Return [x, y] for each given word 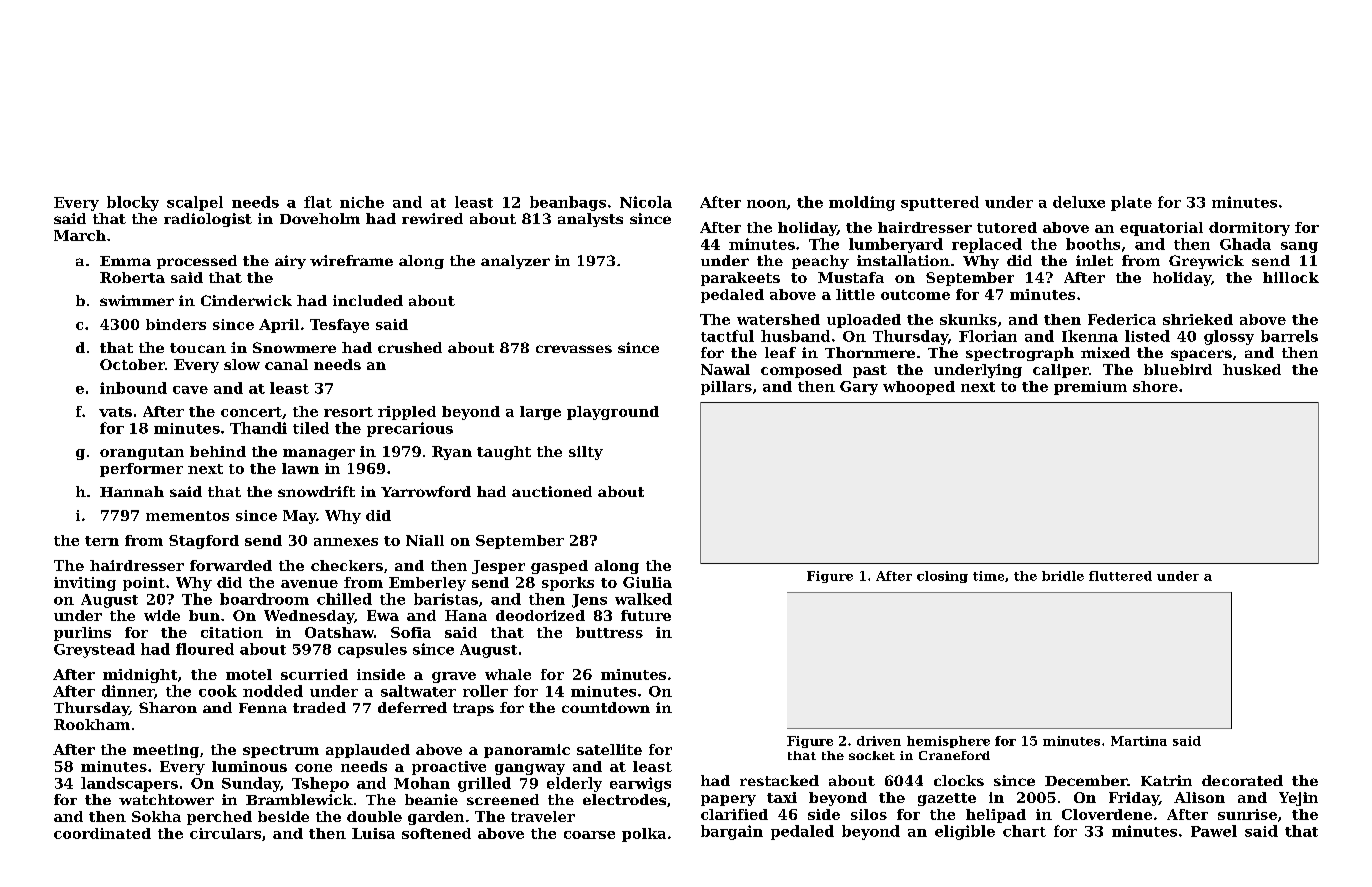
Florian [988, 336]
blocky [133, 203]
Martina [1139, 741]
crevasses [574, 349]
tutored [1007, 227]
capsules [372, 650]
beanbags [568, 203]
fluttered [1120, 576]
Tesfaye [339, 326]
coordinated [102, 833]
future [646, 615]
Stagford [204, 542]
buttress [609, 632]
